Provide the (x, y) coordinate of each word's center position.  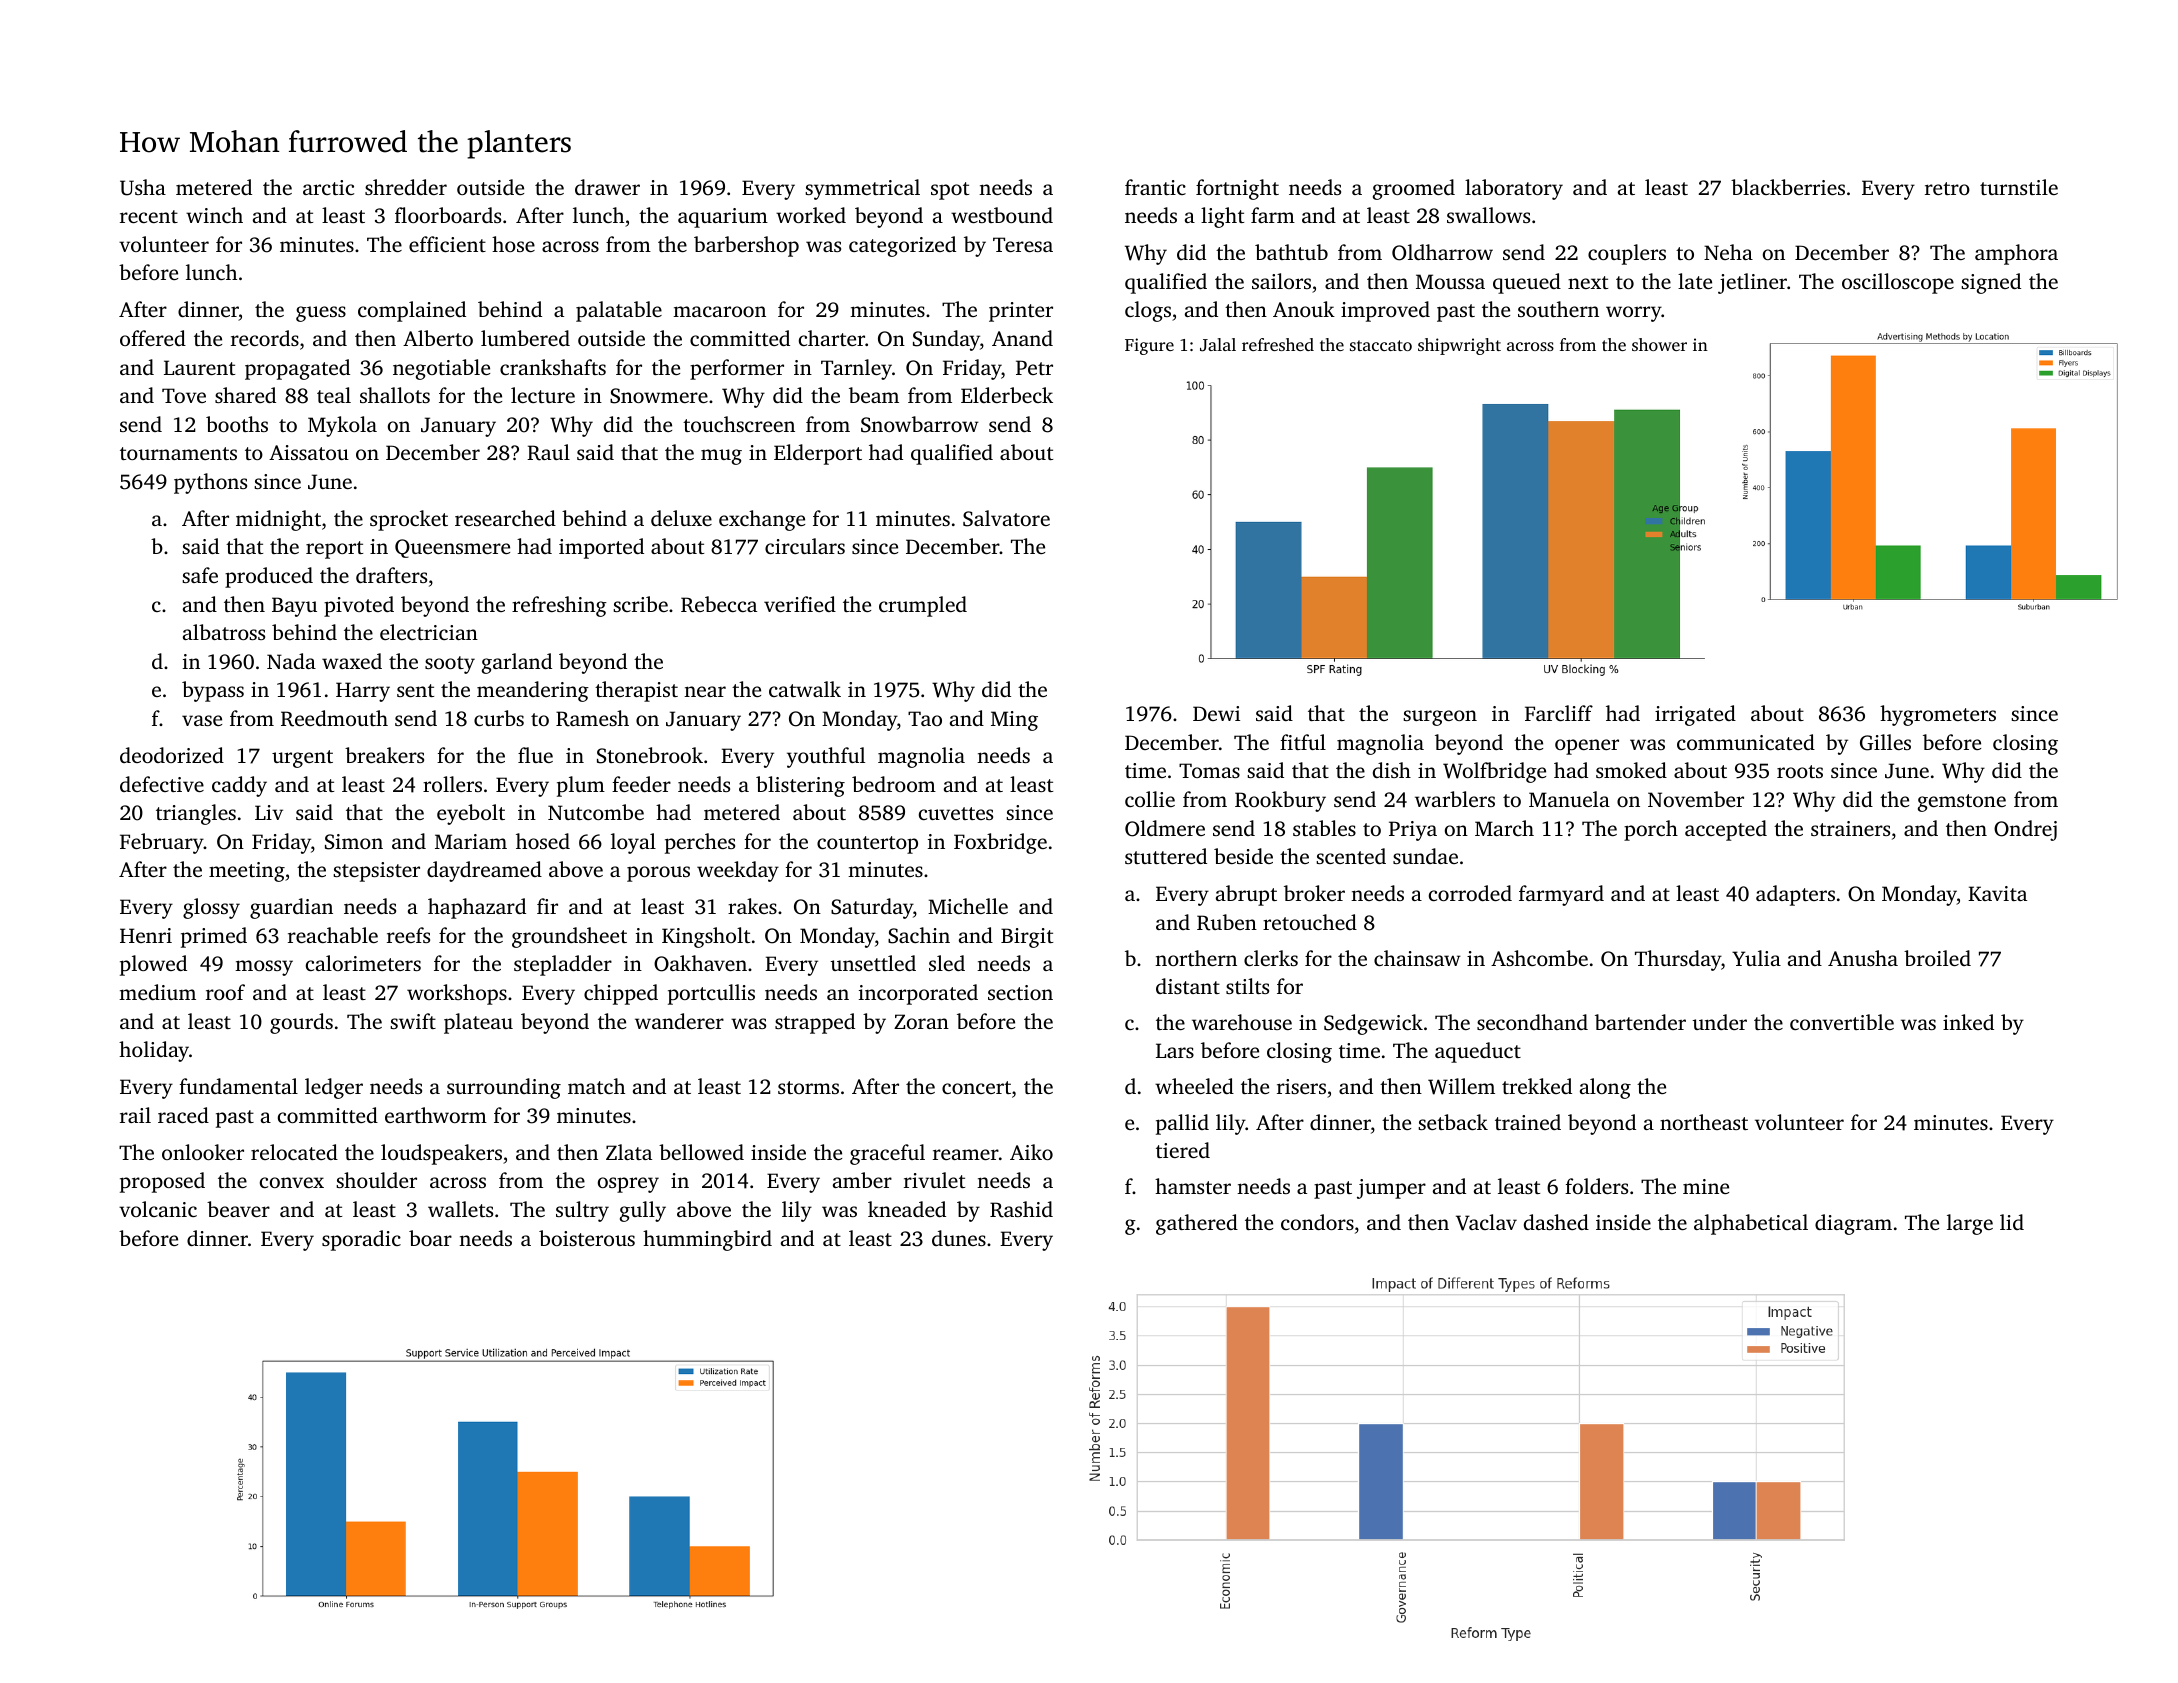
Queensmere (452, 548)
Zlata (629, 1152)
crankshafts (553, 367)
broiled (1937, 958)
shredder (406, 187)
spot (950, 191)
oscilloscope (1898, 283)
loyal (633, 843)
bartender (1640, 1022)
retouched (1310, 922)
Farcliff (1559, 713)
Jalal (1218, 345)
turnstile (2019, 187)
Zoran (921, 1021)
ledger (334, 1088)
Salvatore (1006, 518)
